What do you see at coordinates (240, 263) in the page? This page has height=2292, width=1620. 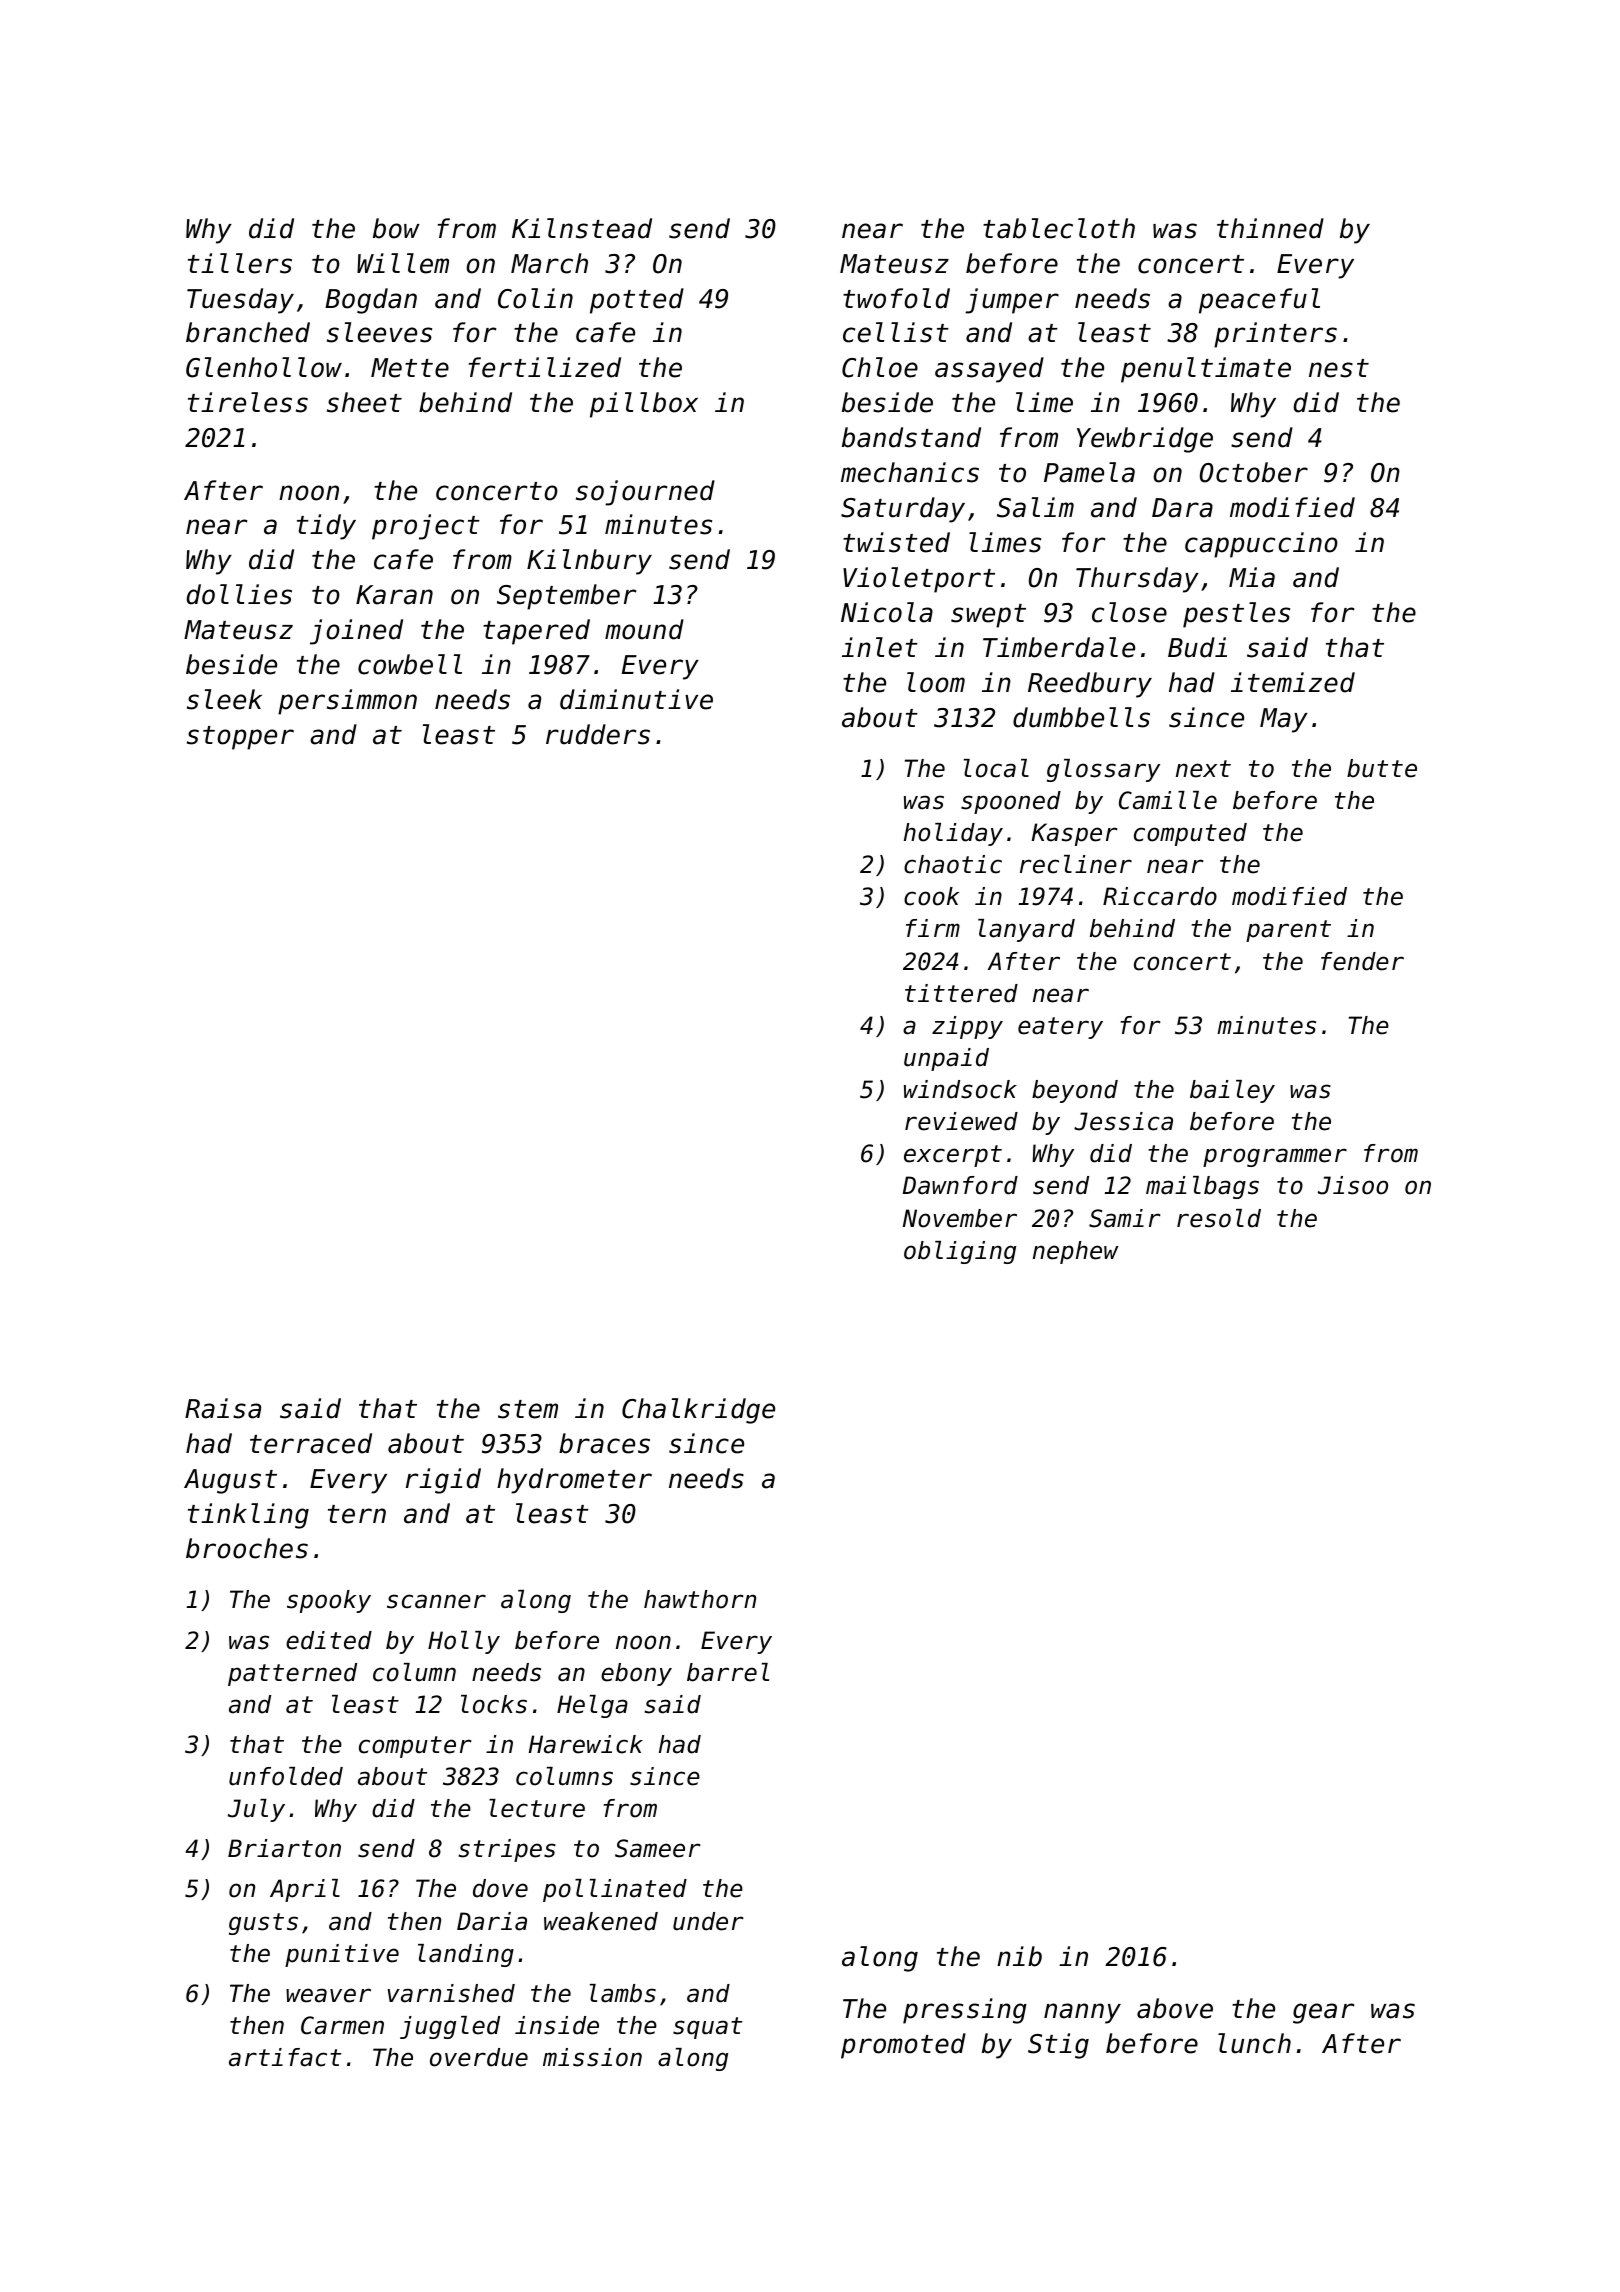 I see `tillers` at bounding box center [240, 263].
